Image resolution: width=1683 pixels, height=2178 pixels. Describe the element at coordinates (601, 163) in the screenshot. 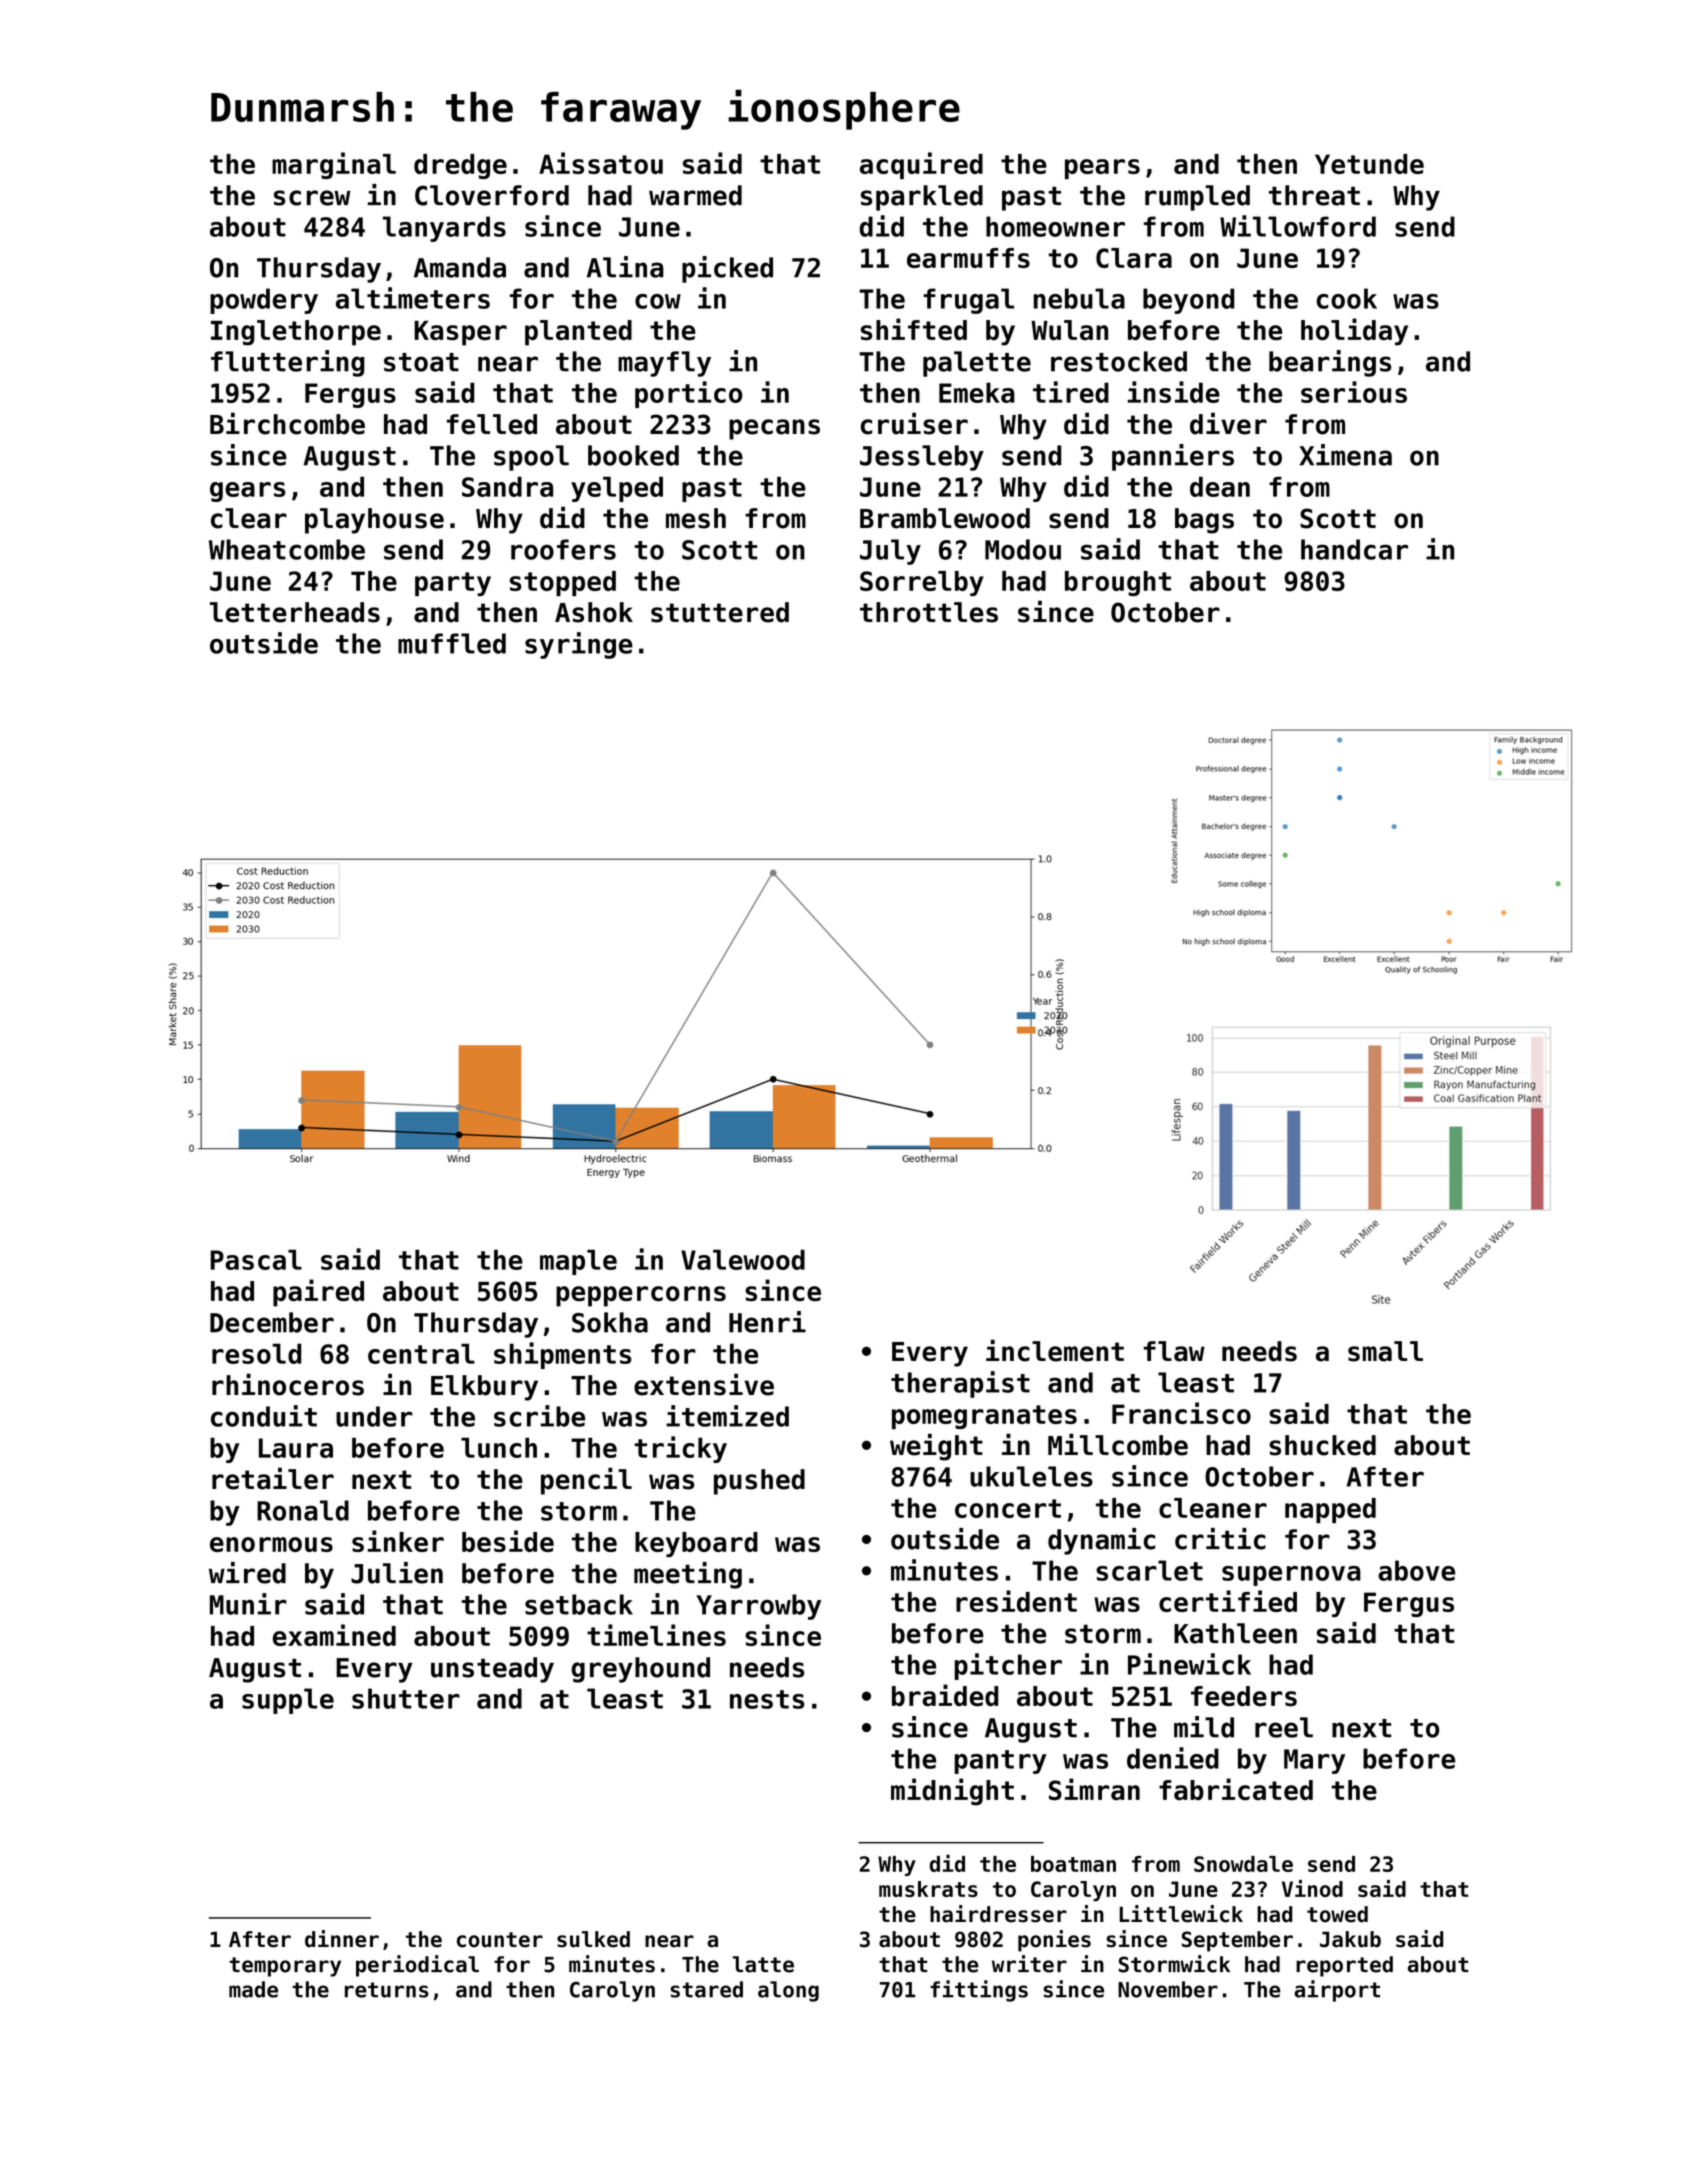

I see `Aissatou` at that location.
